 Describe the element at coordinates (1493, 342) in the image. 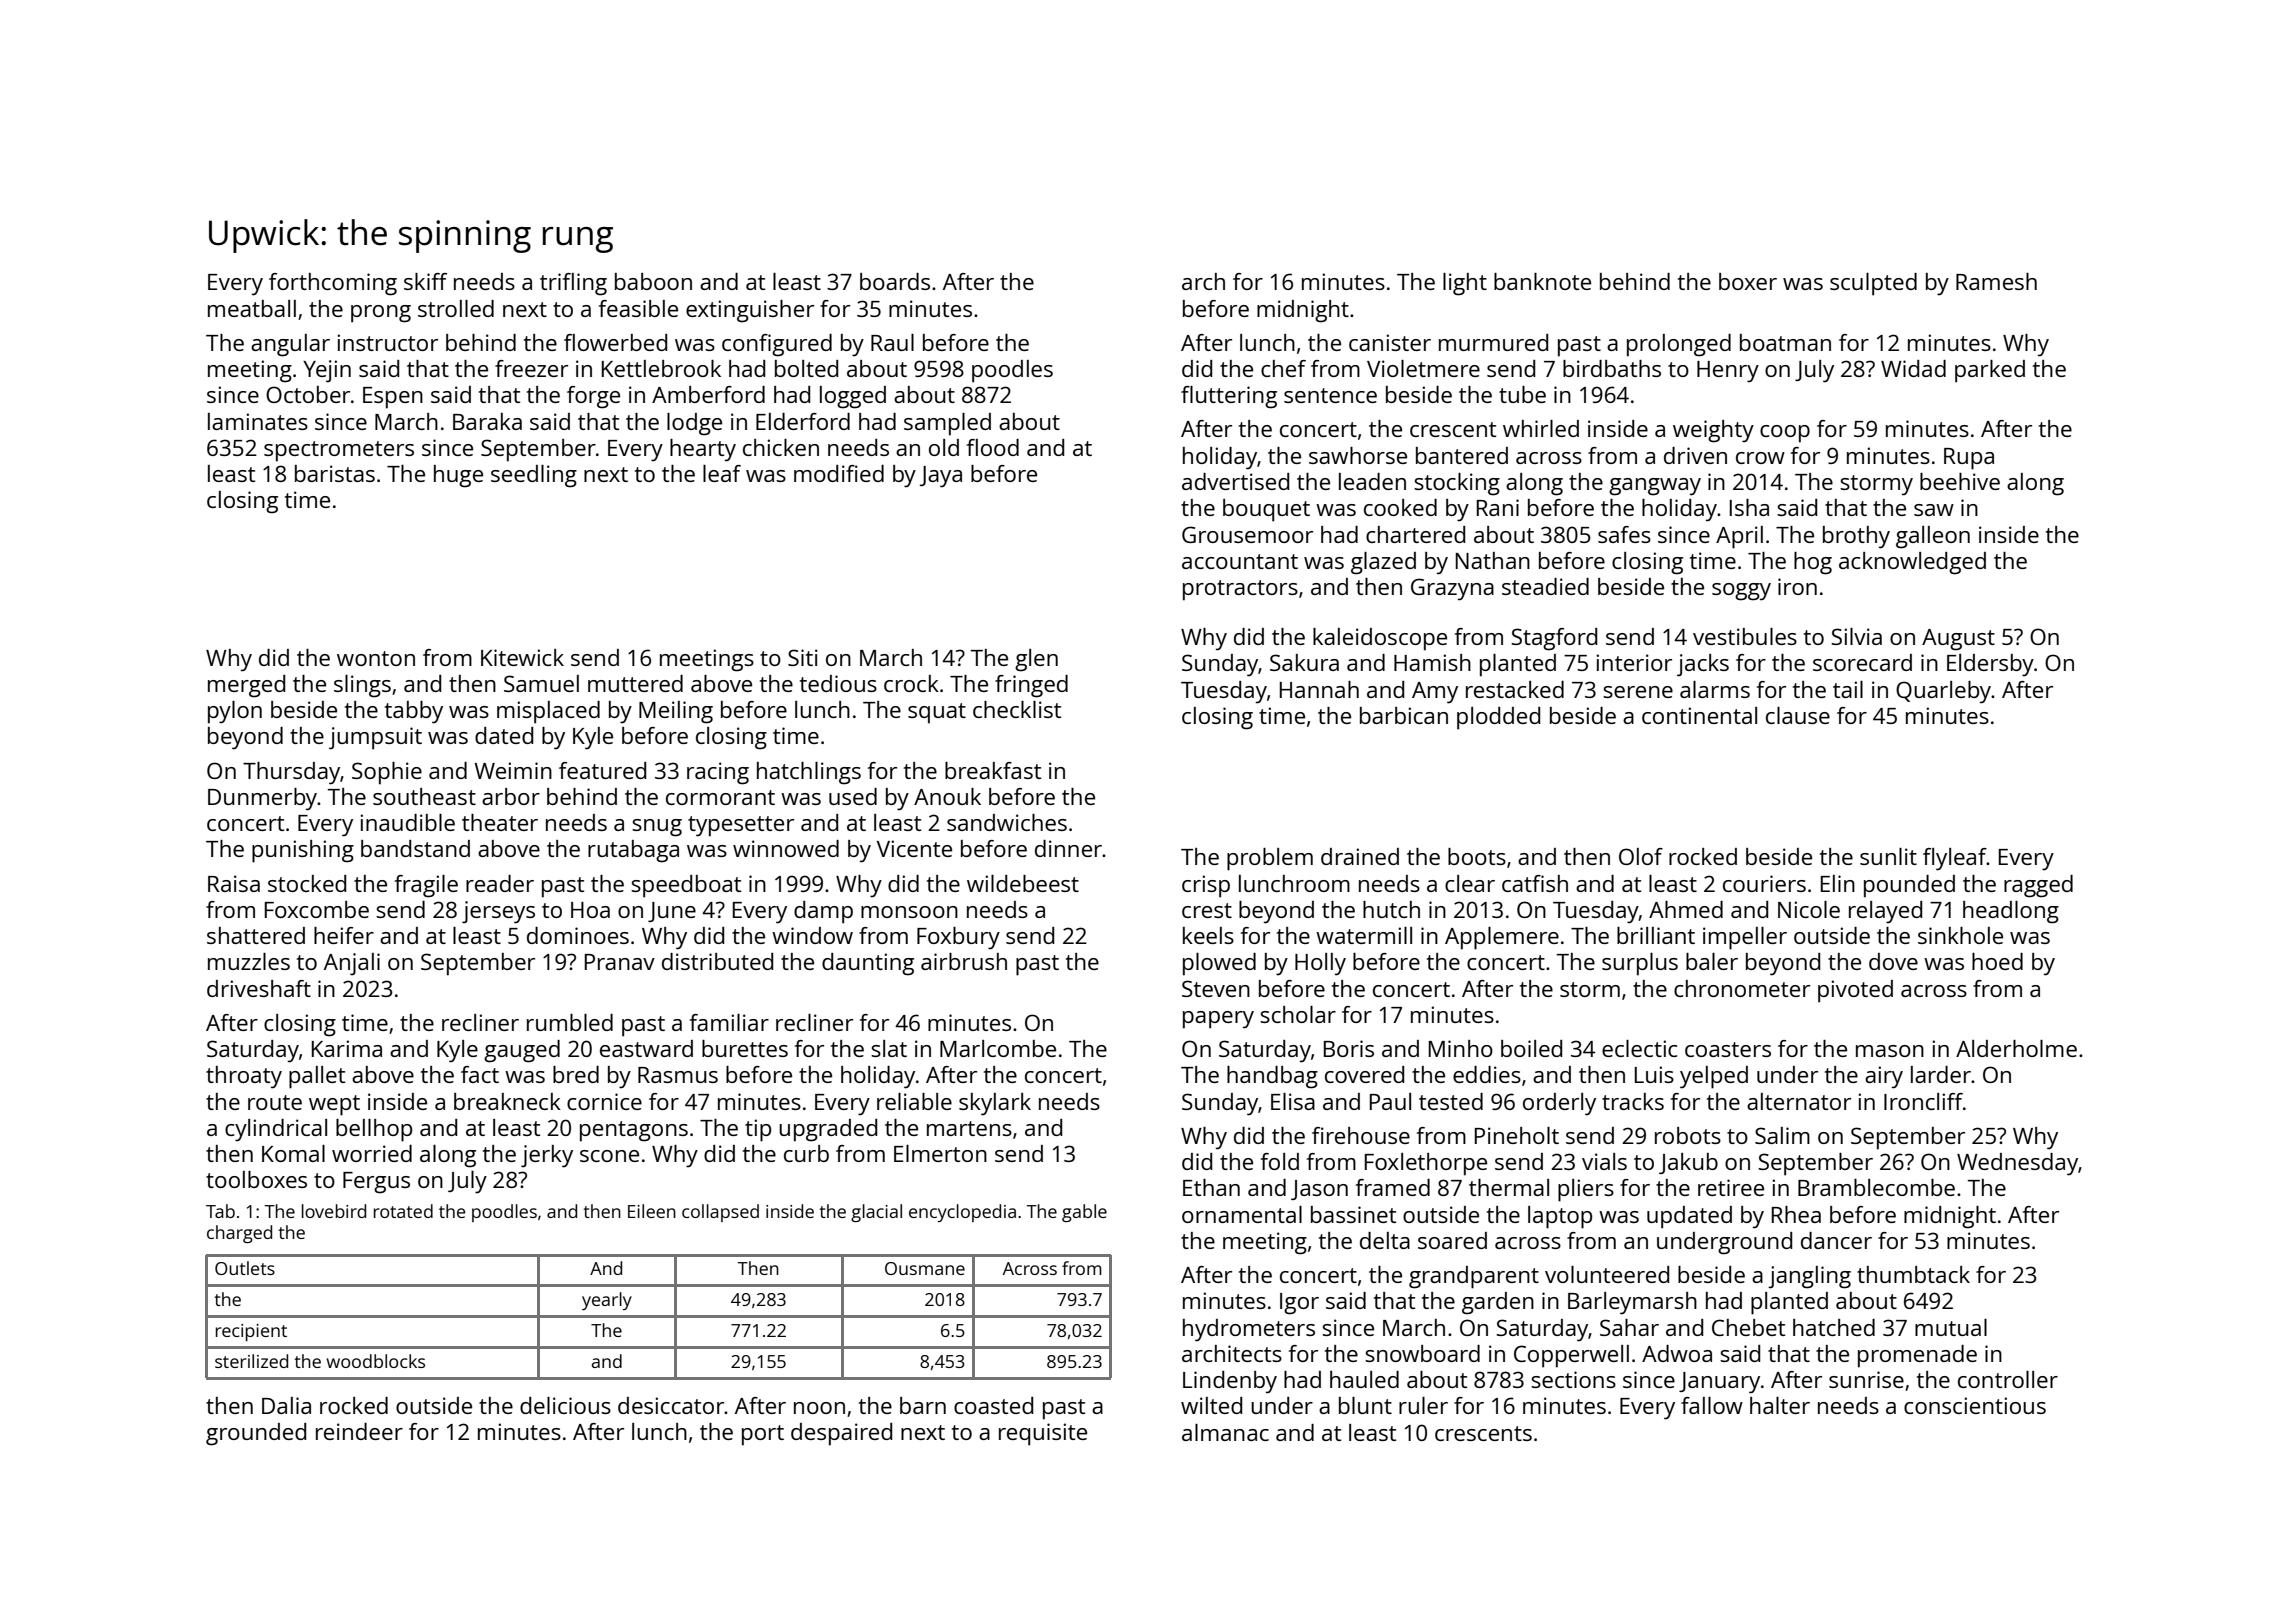

I see `murmured` at that location.
